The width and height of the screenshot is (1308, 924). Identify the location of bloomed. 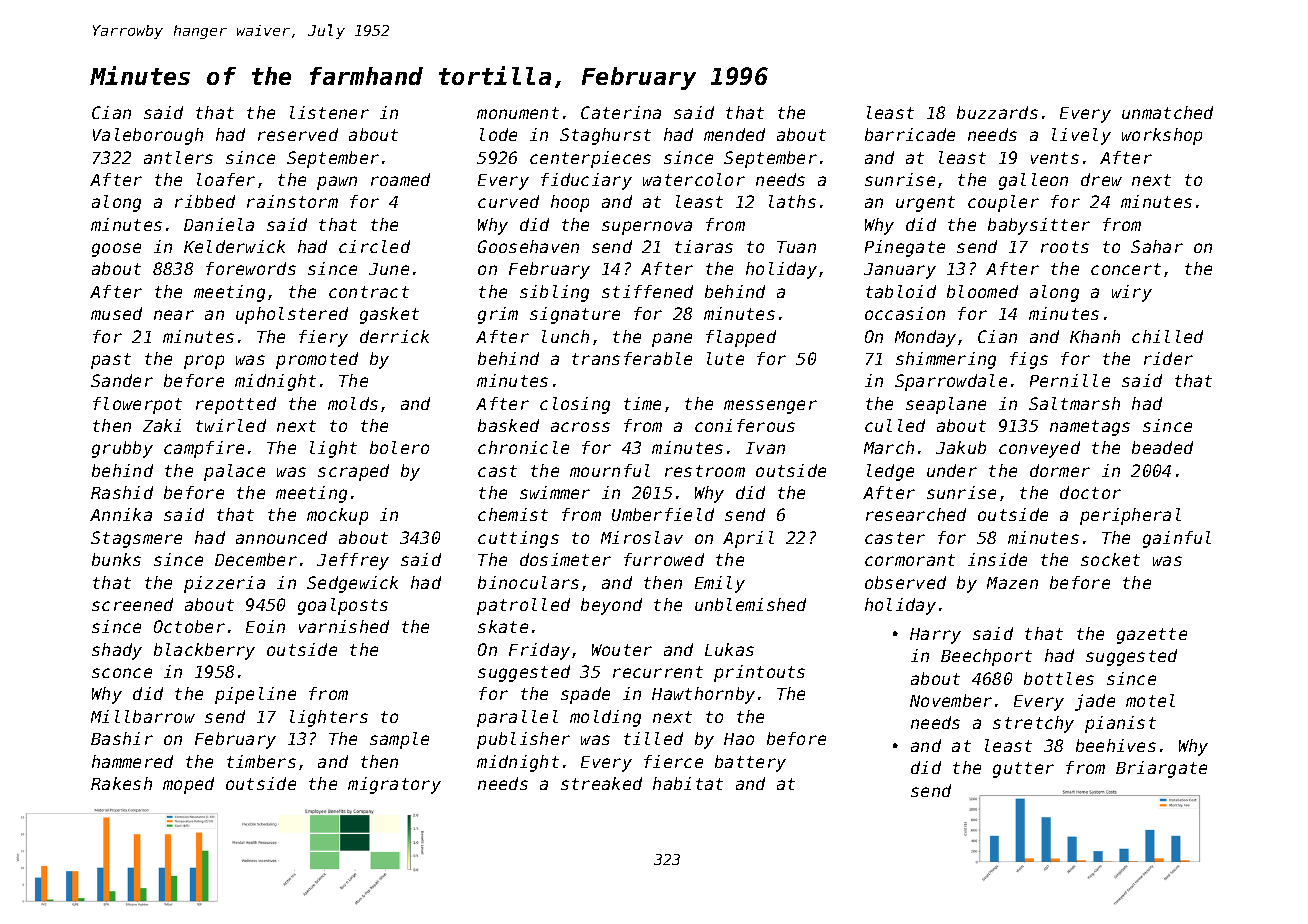
(982, 291).
